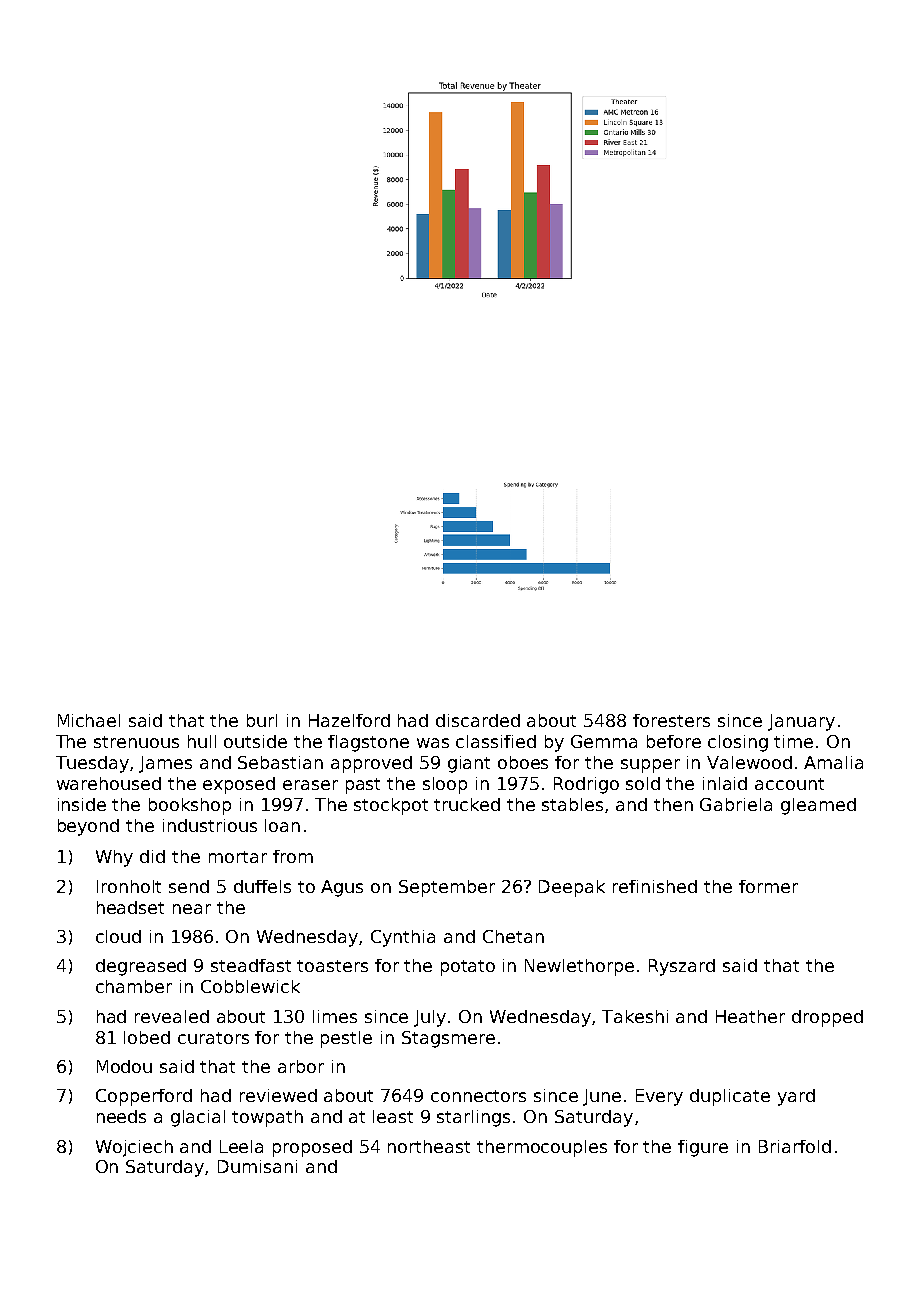  What do you see at coordinates (89, 720) in the page?
I see `Michael` at bounding box center [89, 720].
